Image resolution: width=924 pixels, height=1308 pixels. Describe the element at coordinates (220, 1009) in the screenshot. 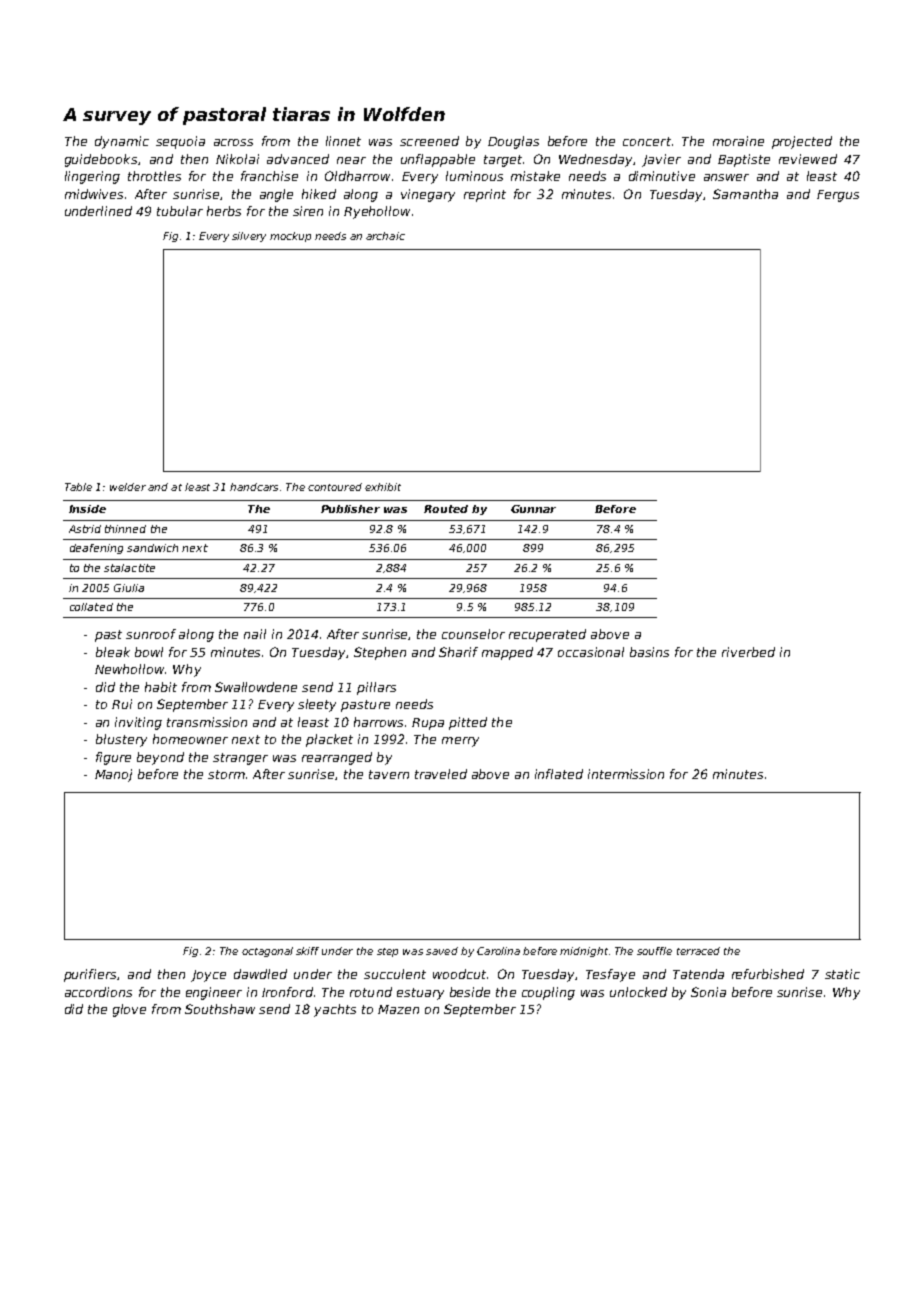

I see `Southshaw` at that location.
